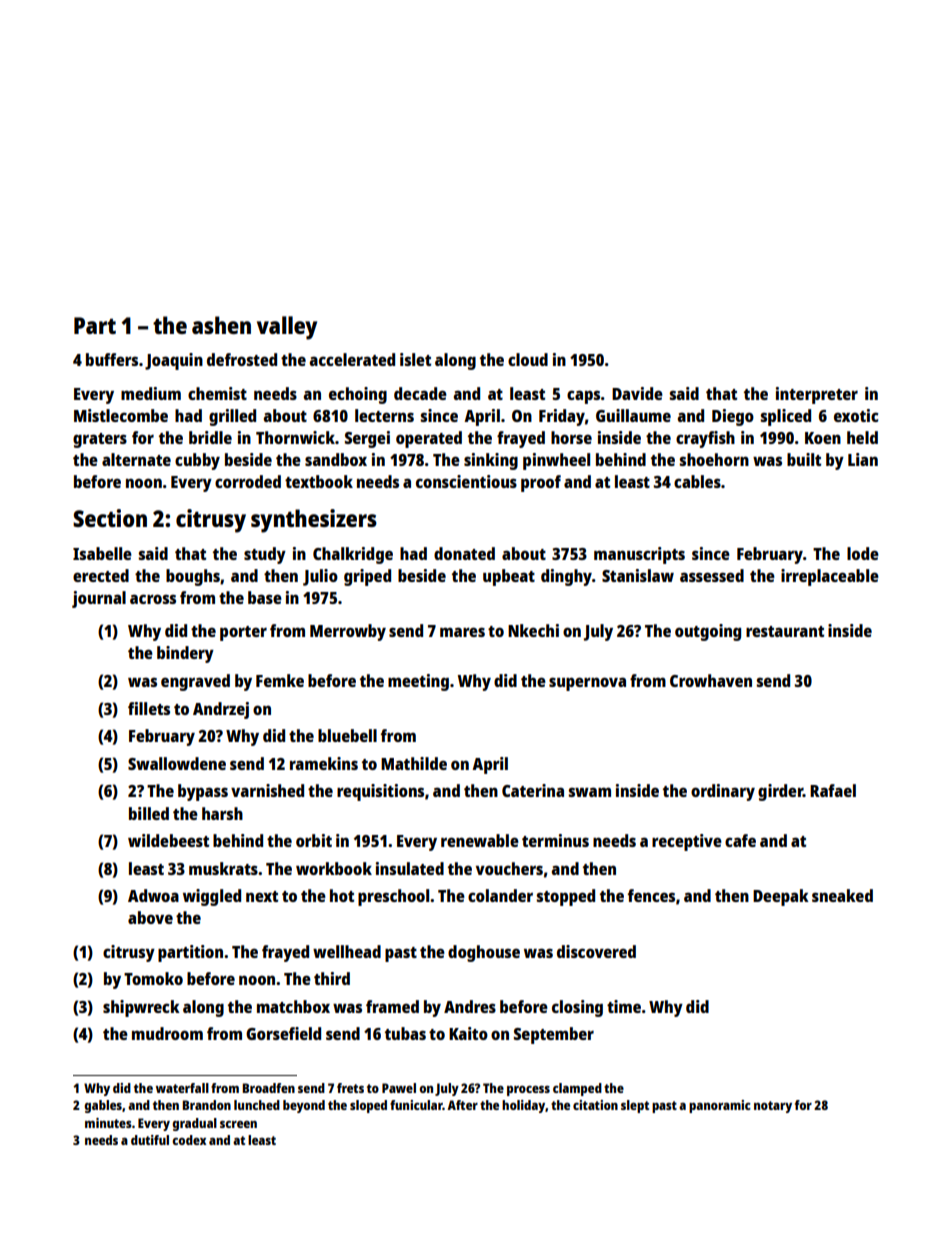 This image has height=1233, width=952. I want to click on dinghy, so click(566, 577).
